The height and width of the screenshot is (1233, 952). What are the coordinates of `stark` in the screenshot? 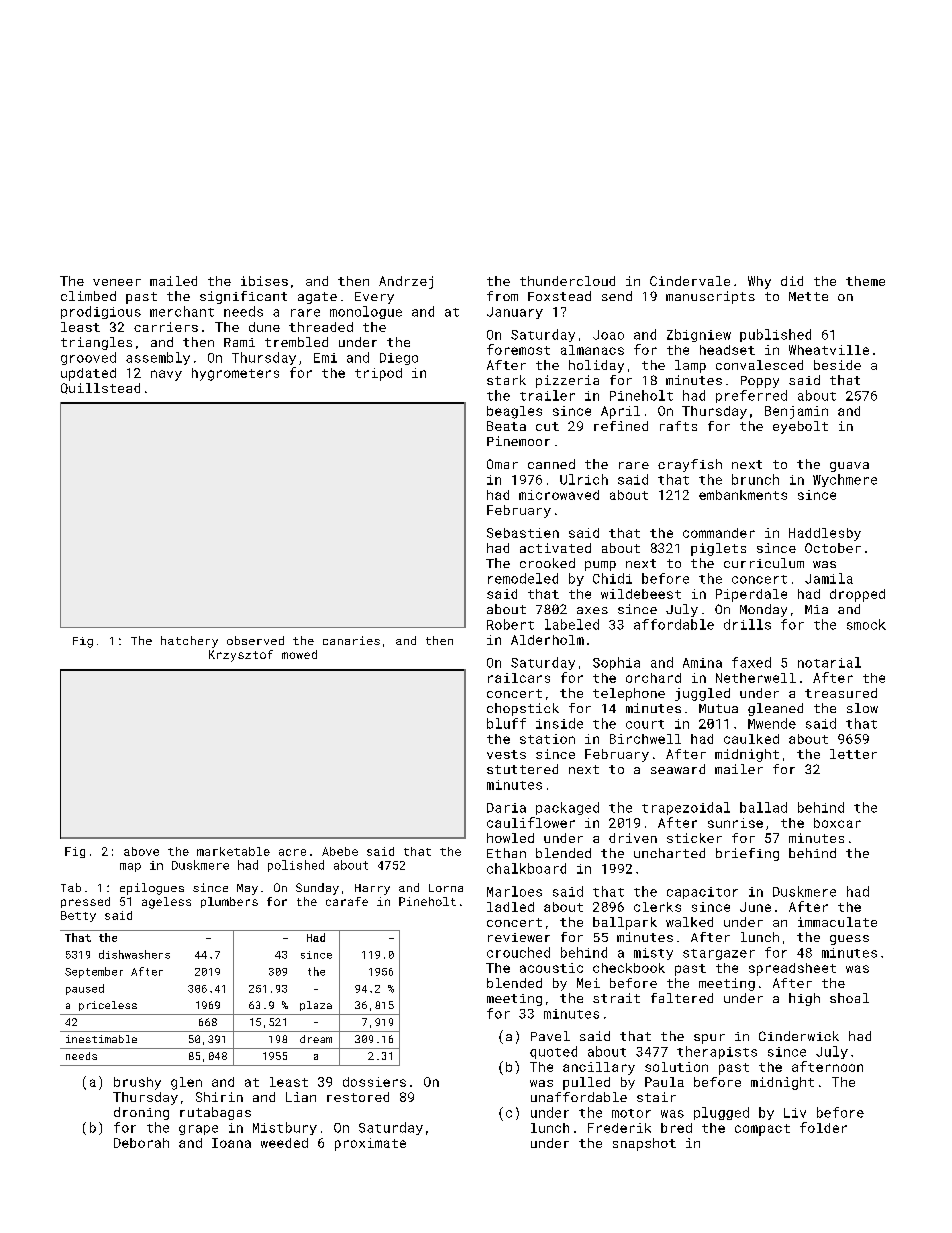 It's located at (506, 380).
